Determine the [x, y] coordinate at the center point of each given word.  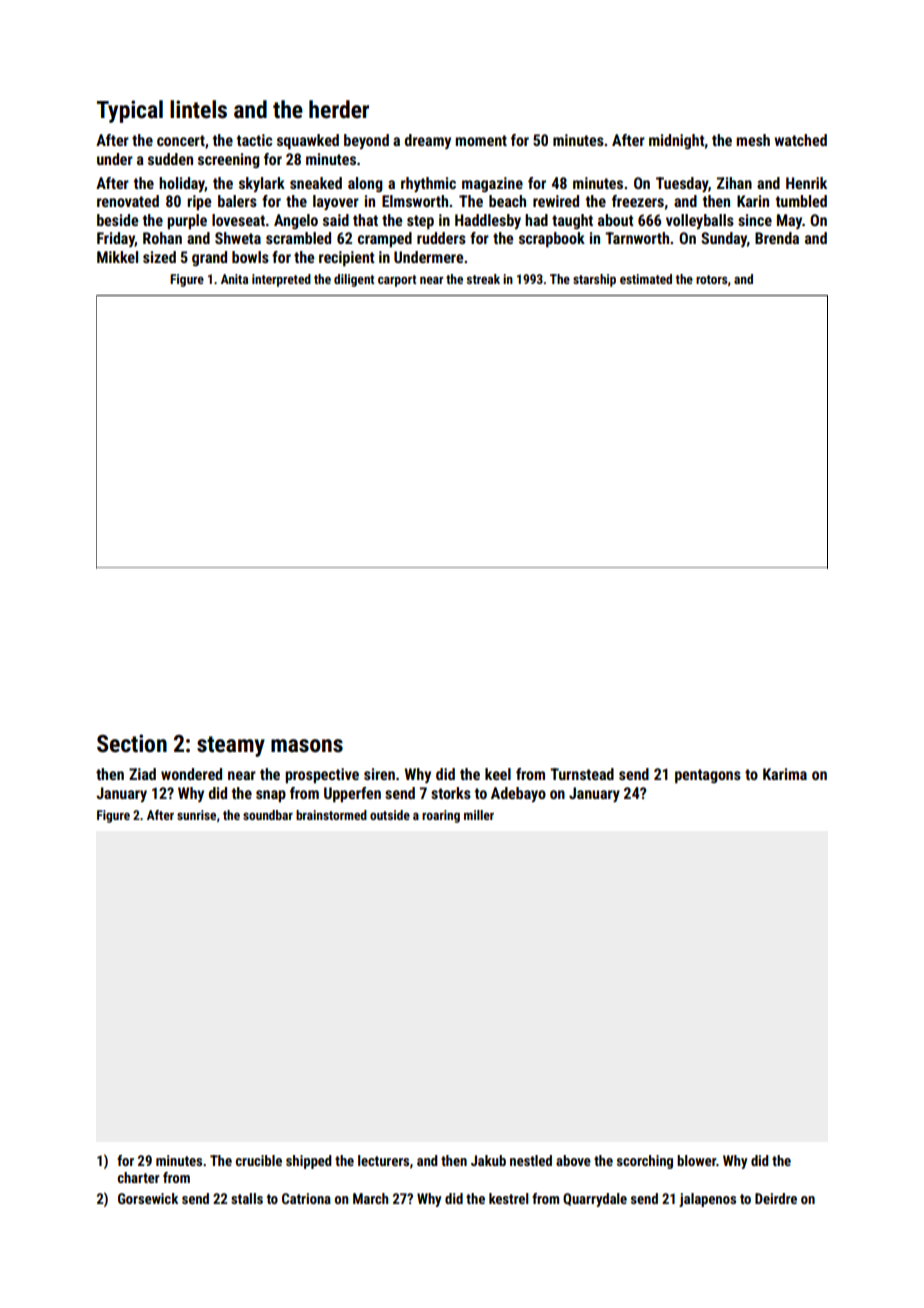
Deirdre [776, 1198]
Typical [130, 111]
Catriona [306, 1198]
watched [800, 140]
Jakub [488, 1160]
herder [339, 109]
